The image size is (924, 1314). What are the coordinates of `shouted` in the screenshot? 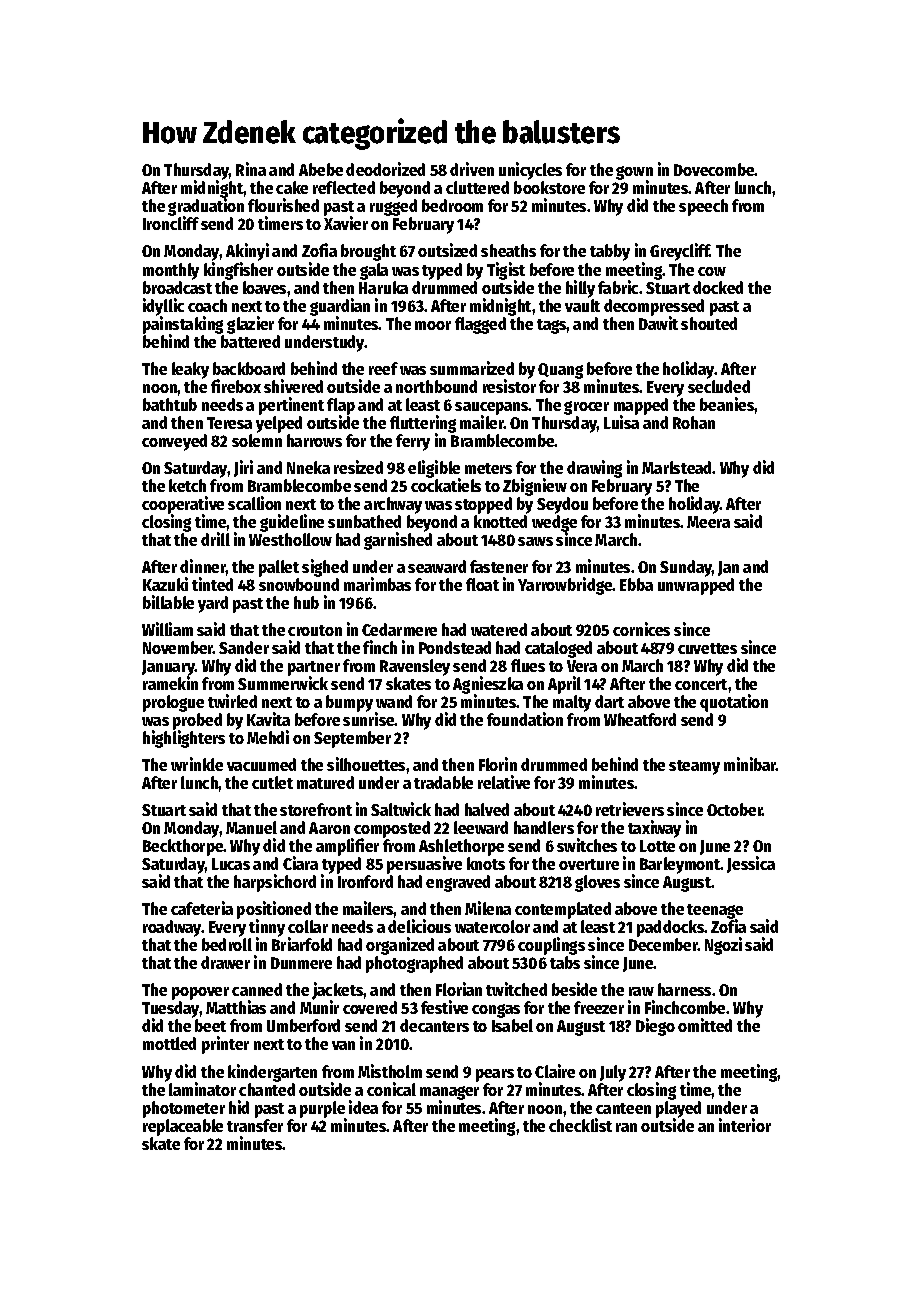 It's located at (709, 323).
